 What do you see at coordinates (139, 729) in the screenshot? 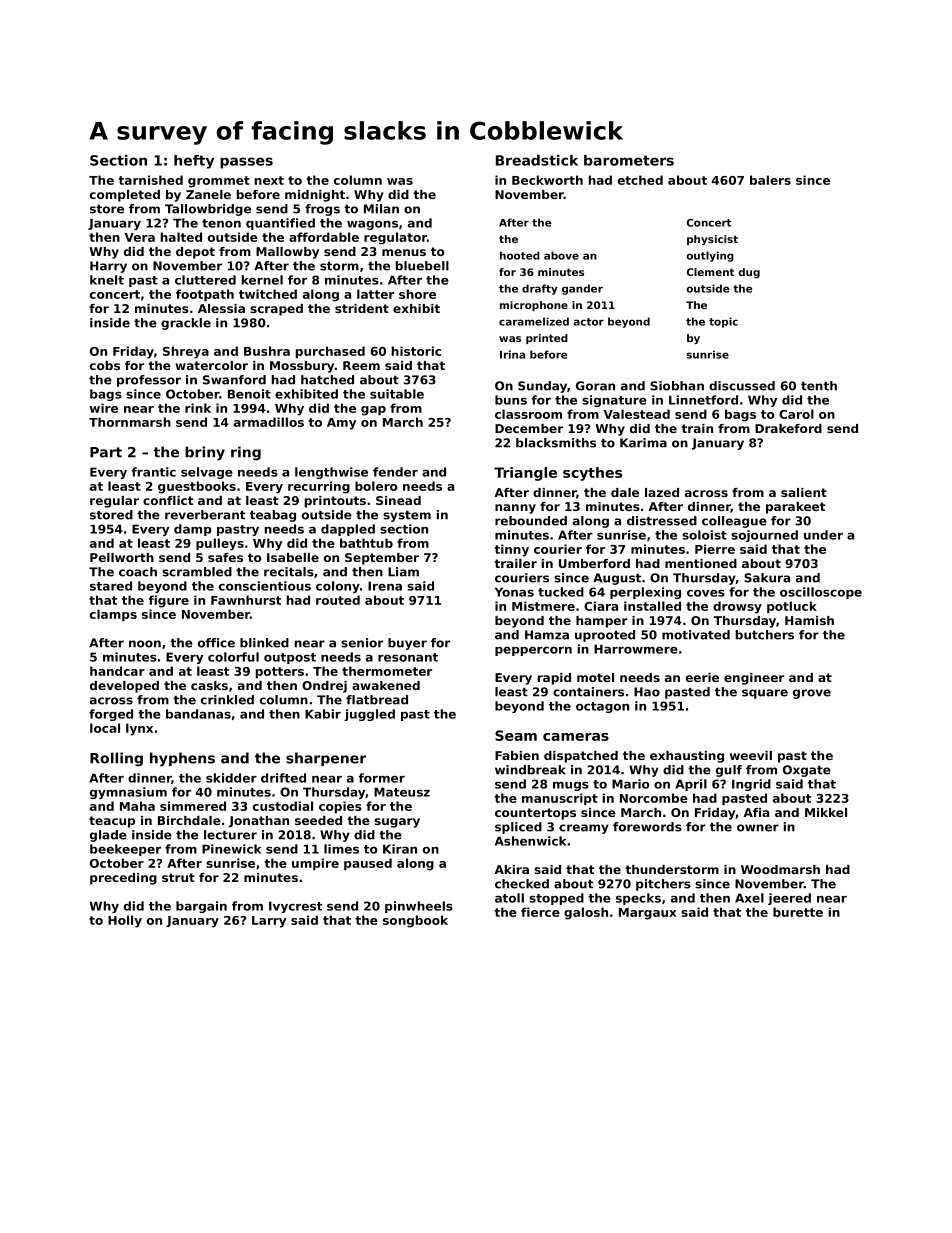
I see `lynx` at bounding box center [139, 729].
